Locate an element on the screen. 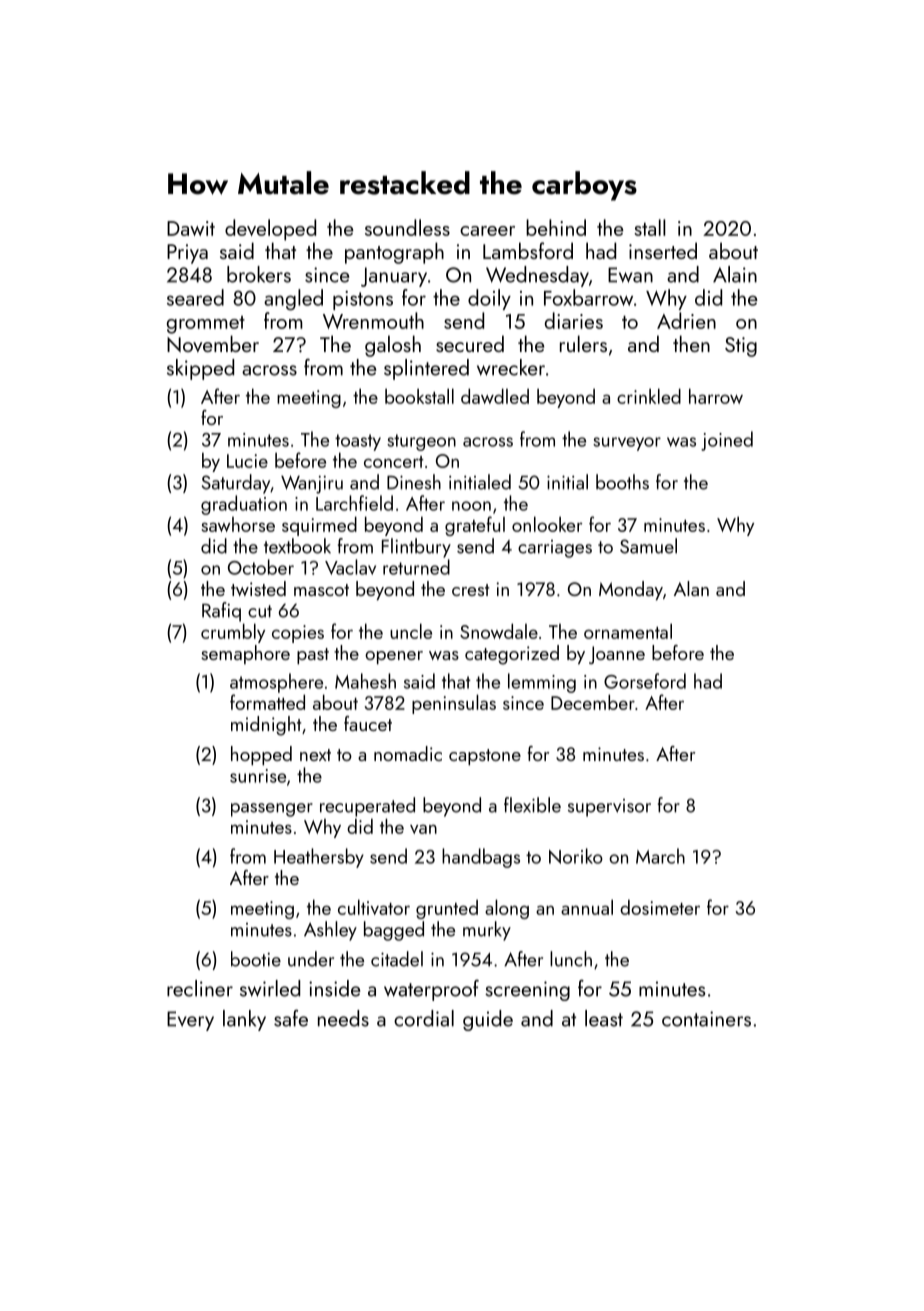  developed is located at coordinates (270, 230).
